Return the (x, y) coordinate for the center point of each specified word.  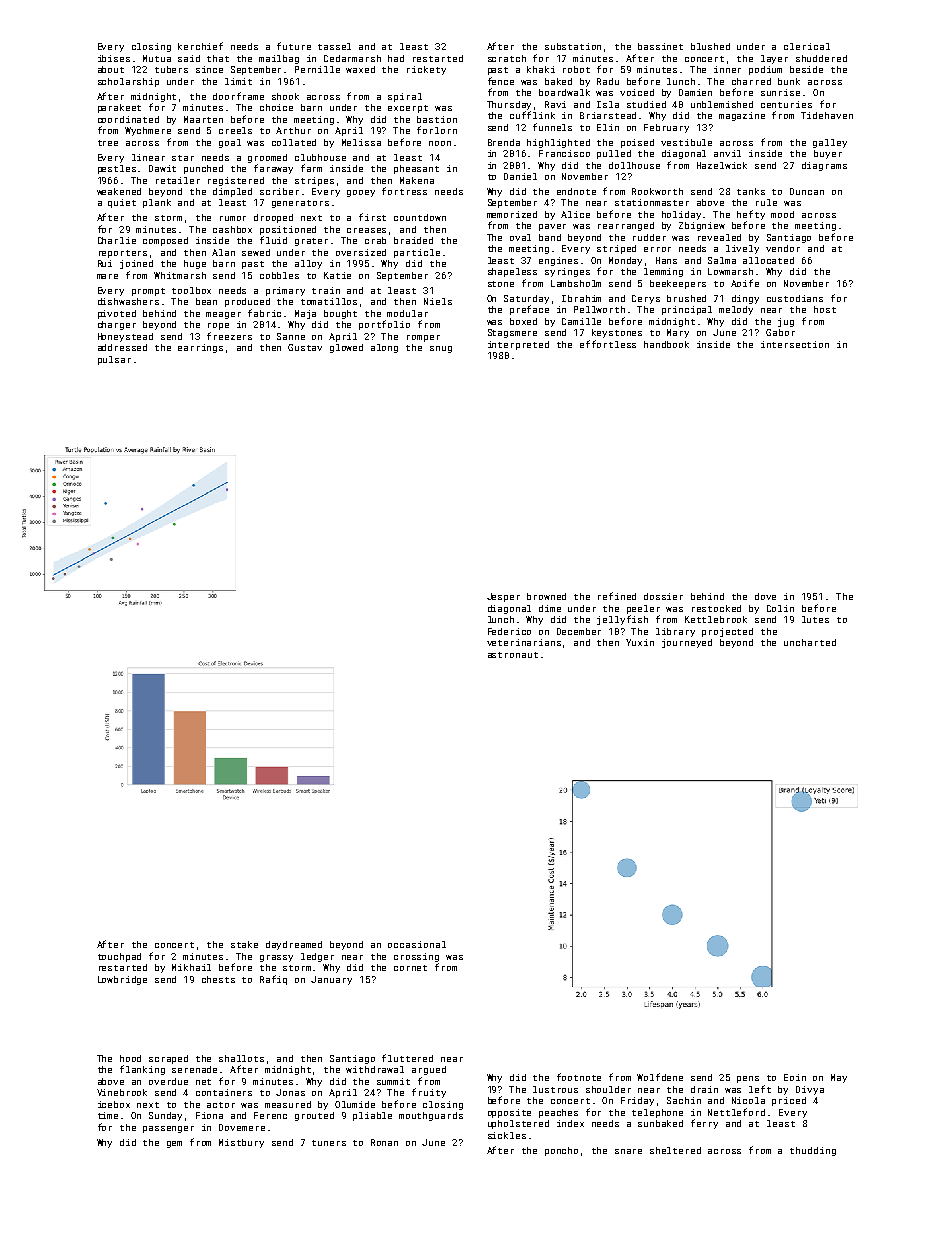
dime (550, 608)
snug (441, 349)
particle (417, 253)
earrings (200, 348)
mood (782, 214)
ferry (704, 1124)
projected (727, 632)
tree (108, 143)
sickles (507, 1135)
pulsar (114, 360)
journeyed (687, 643)
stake (244, 944)
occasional (417, 944)
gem (174, 1144)
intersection (795, 344)
